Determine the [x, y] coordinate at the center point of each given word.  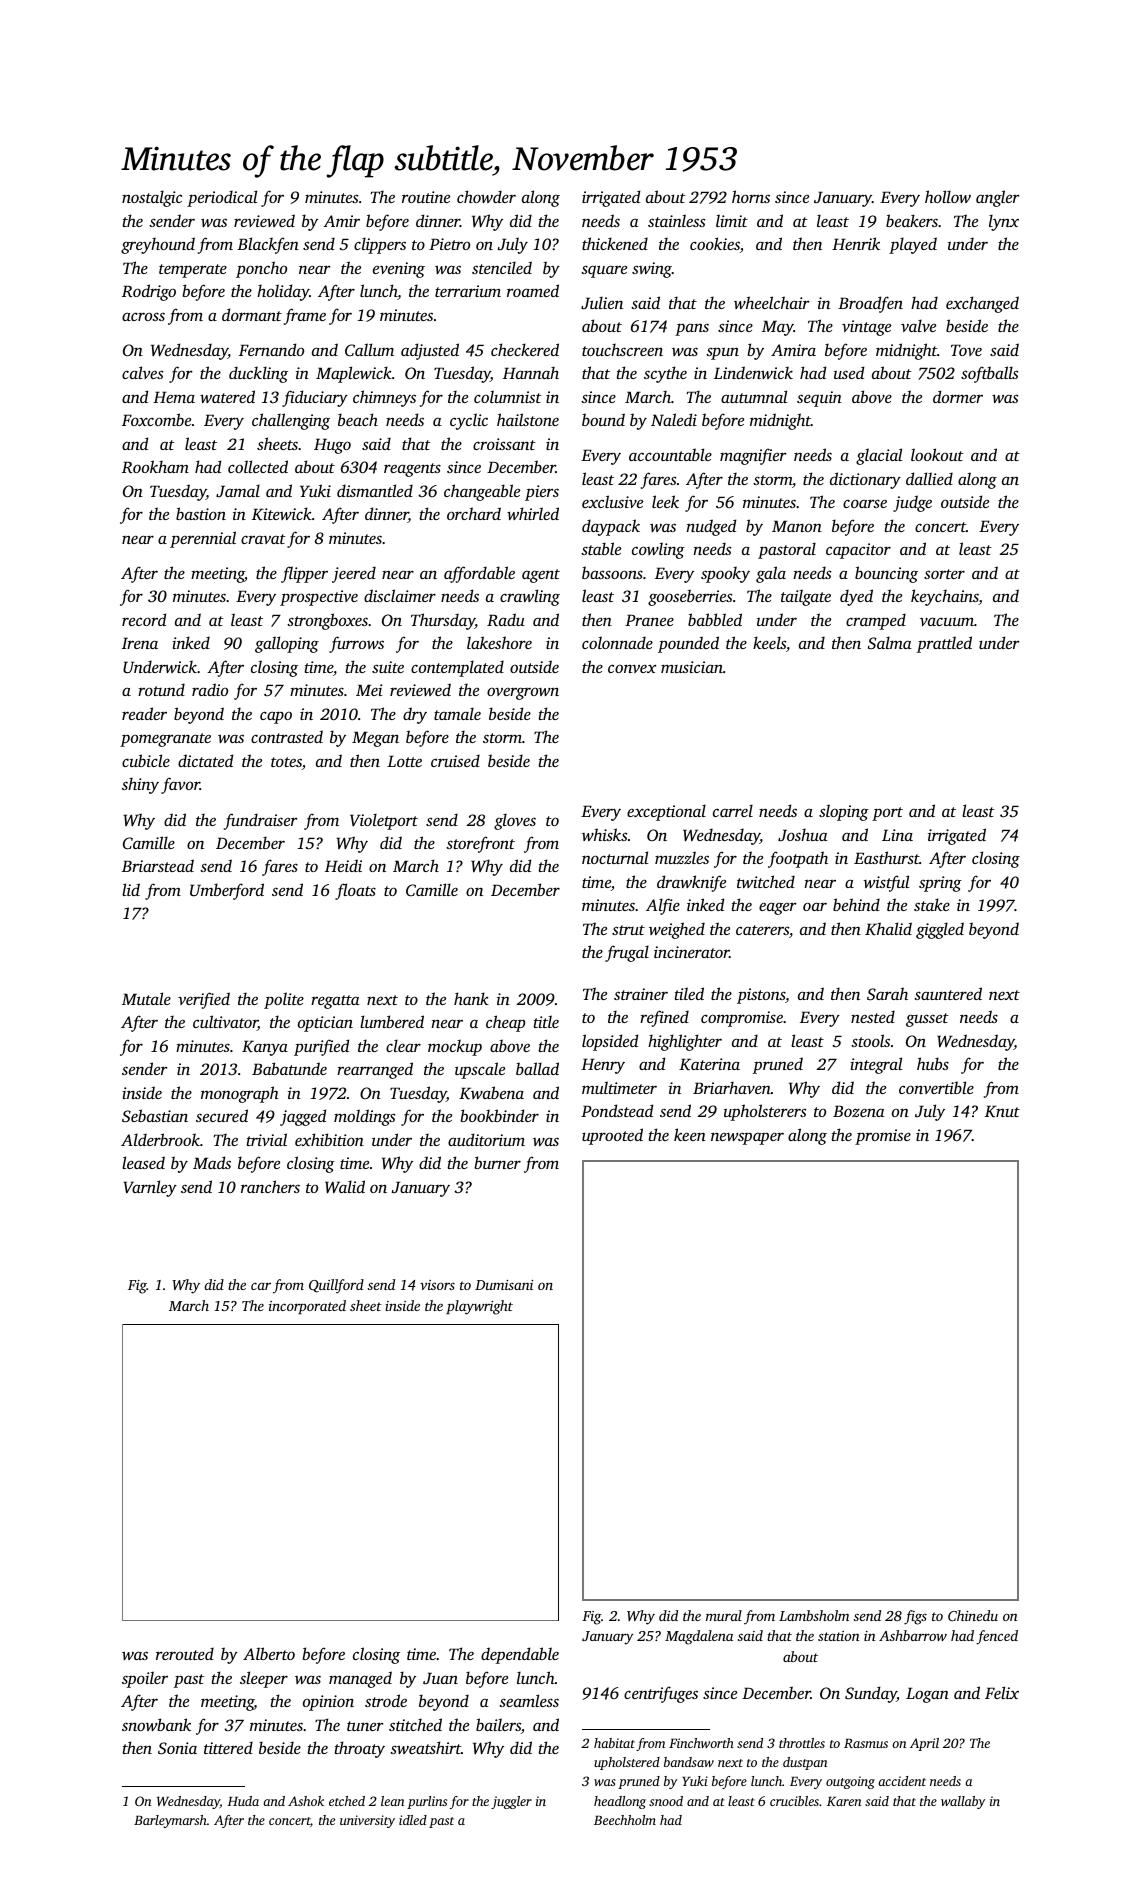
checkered [525, 349]
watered [227, 396]
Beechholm [625, 1820]
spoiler [145, 1679]
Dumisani [504, 1285]
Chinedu [973, 1615]
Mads [212, 1162]
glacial [879, 456]
